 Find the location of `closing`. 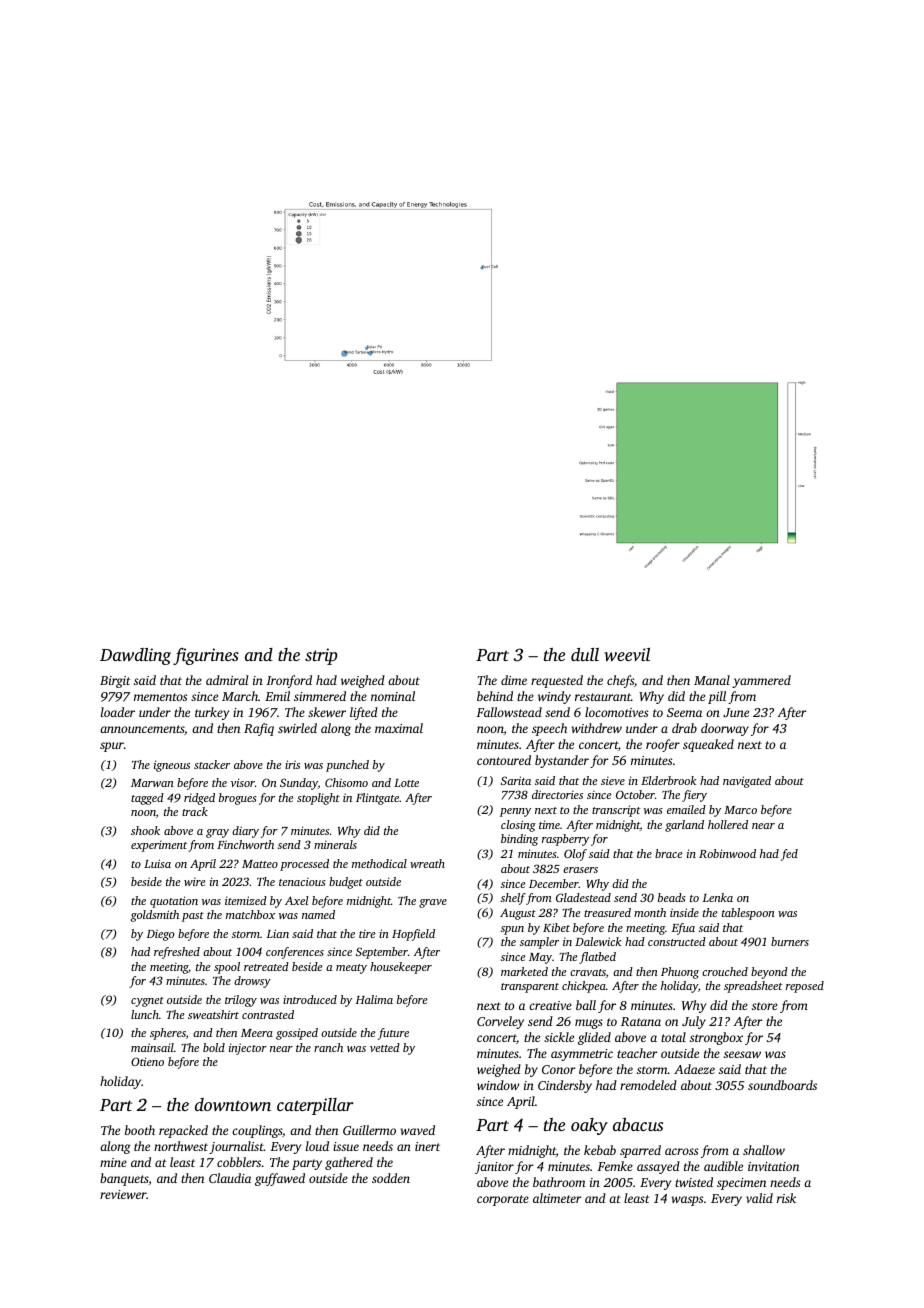

closing is located at coordinates (518, 826).
